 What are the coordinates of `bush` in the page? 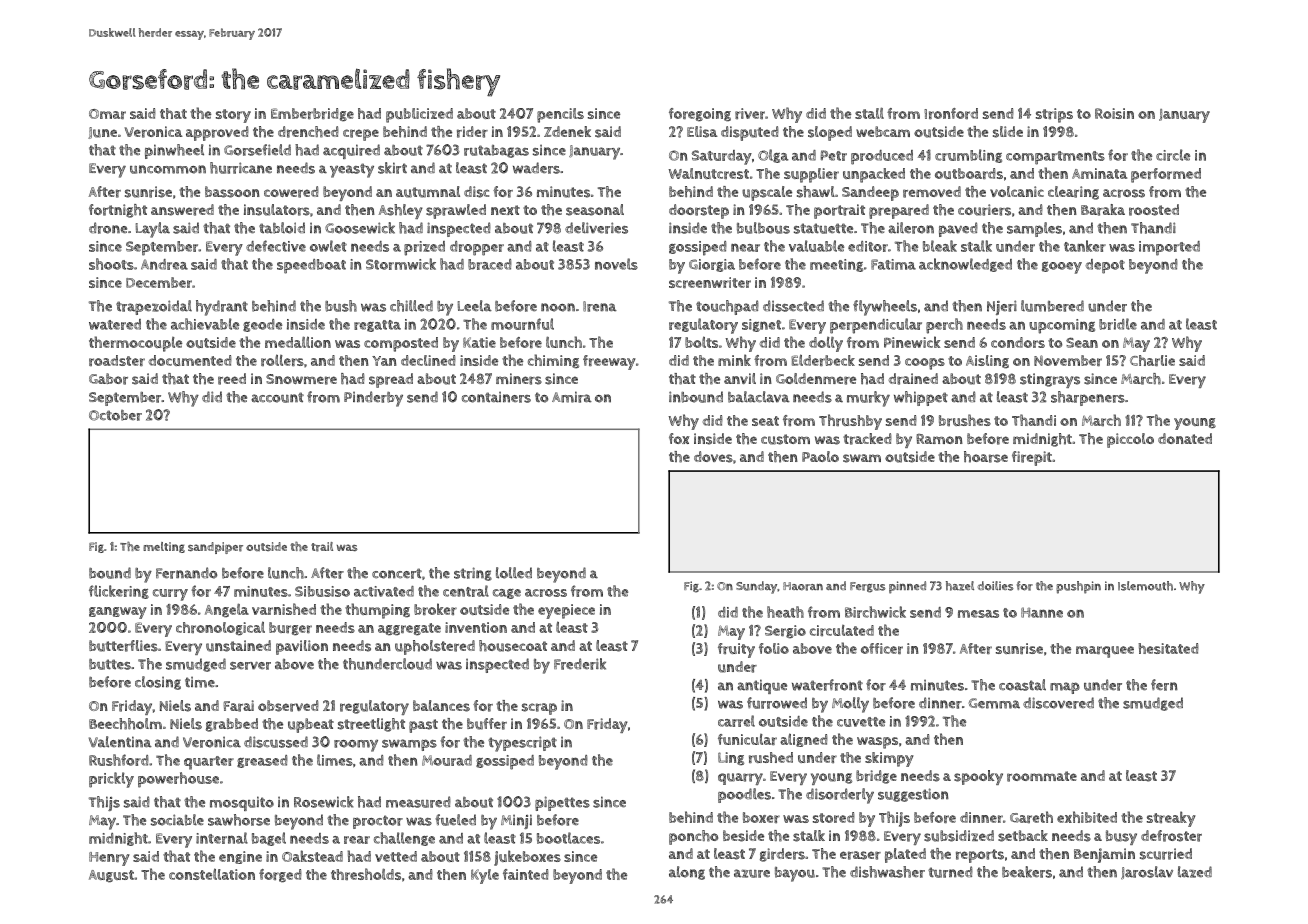 It's located at (341, 306).
